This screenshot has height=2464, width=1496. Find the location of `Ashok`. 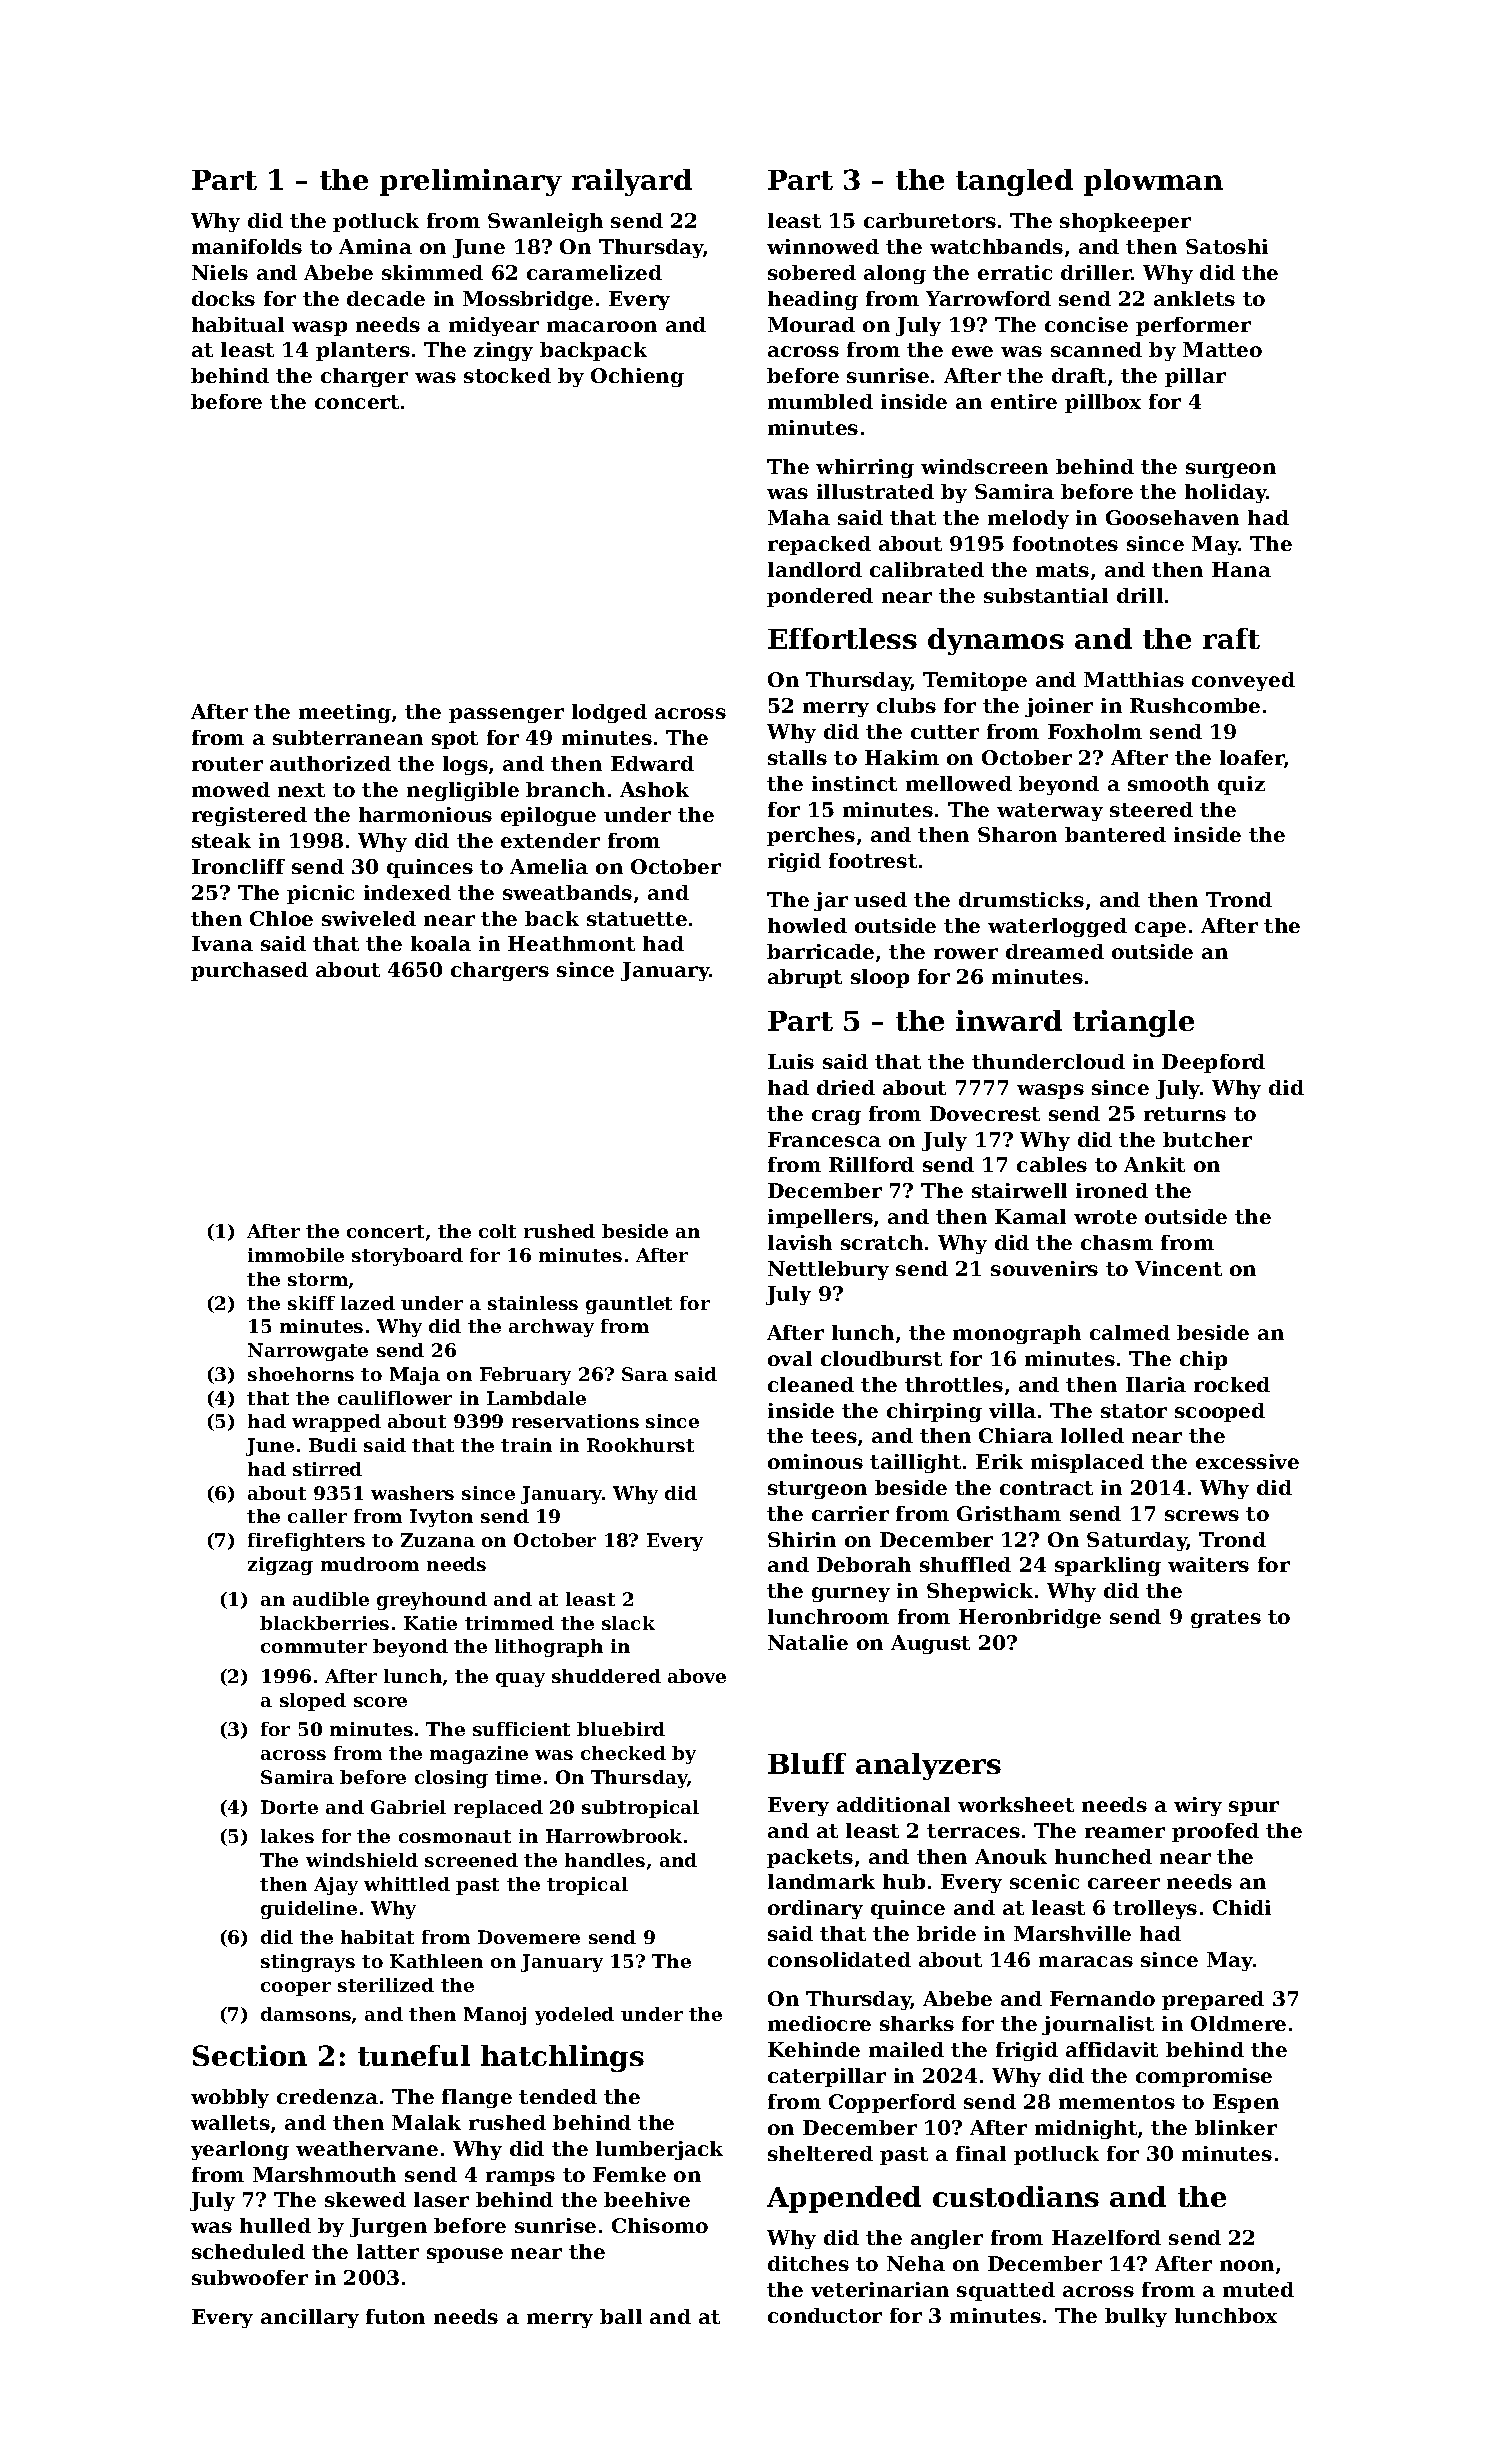

Ashok is located at coordinates (654, 789).
